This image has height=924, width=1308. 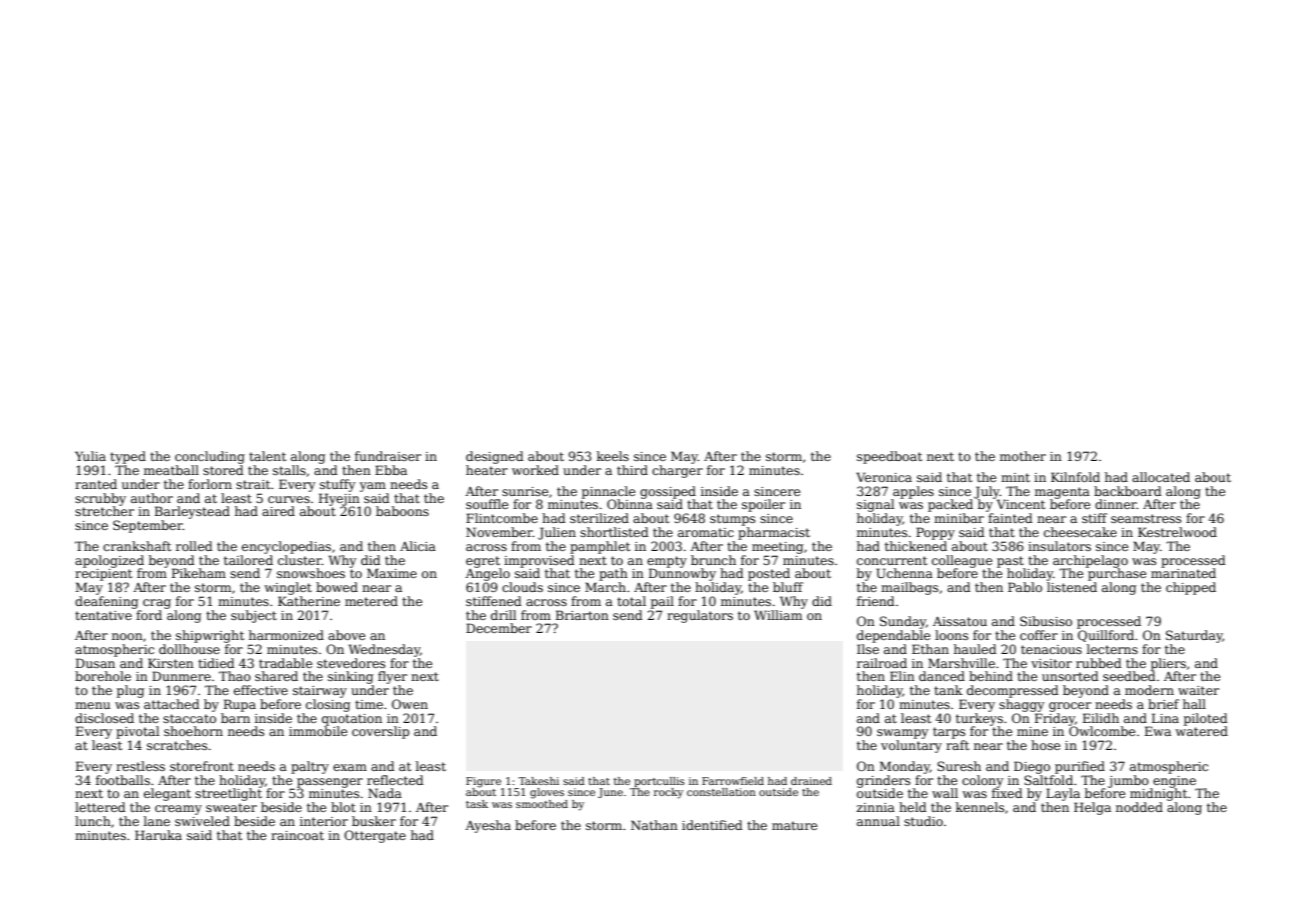 What do you see at coordinates (369, 704) in the image?
I see `time` at bounding box center [369, 704].
